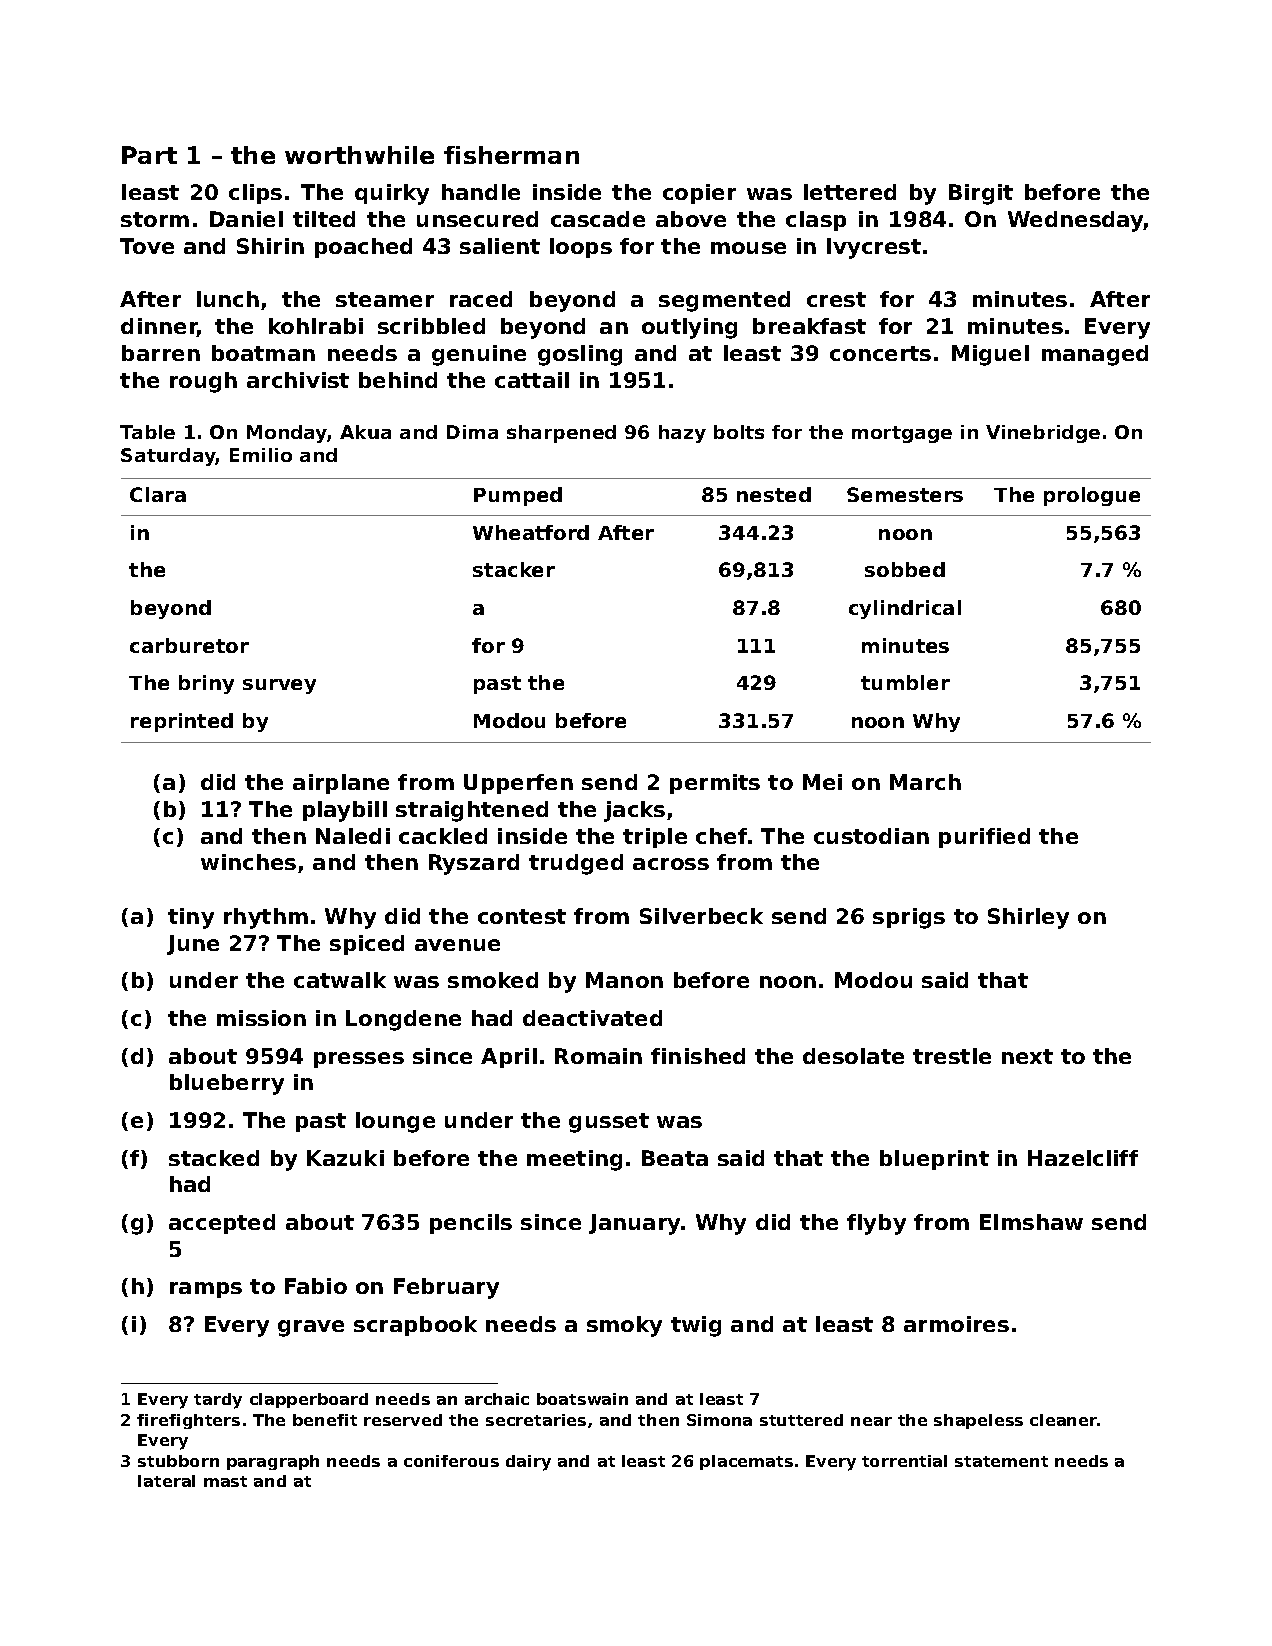 This image has width=1272, height=1646. I want to click on Shirin, so click(270, 246).
